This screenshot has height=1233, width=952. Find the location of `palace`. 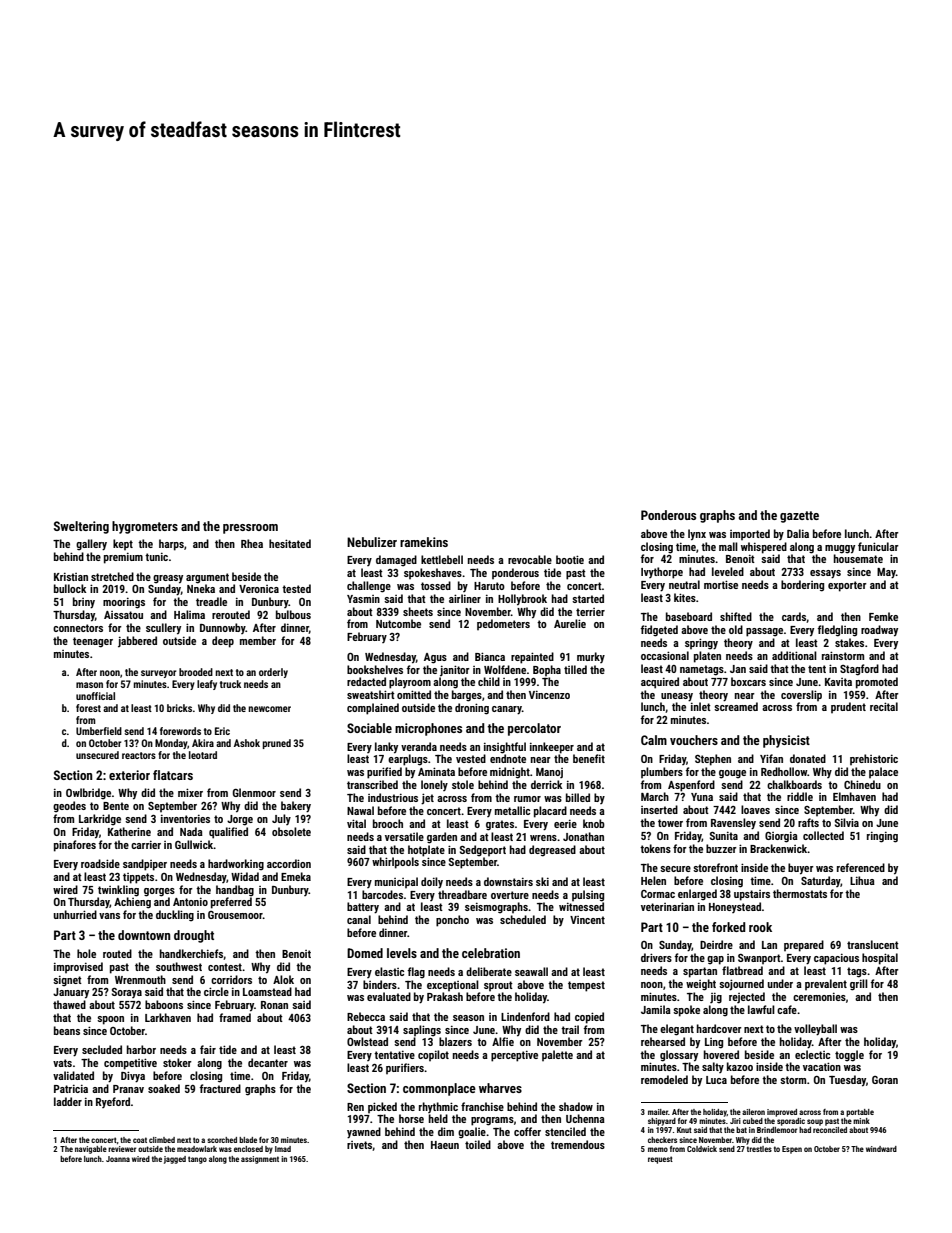

palace is located at coordinates (883, 772).
